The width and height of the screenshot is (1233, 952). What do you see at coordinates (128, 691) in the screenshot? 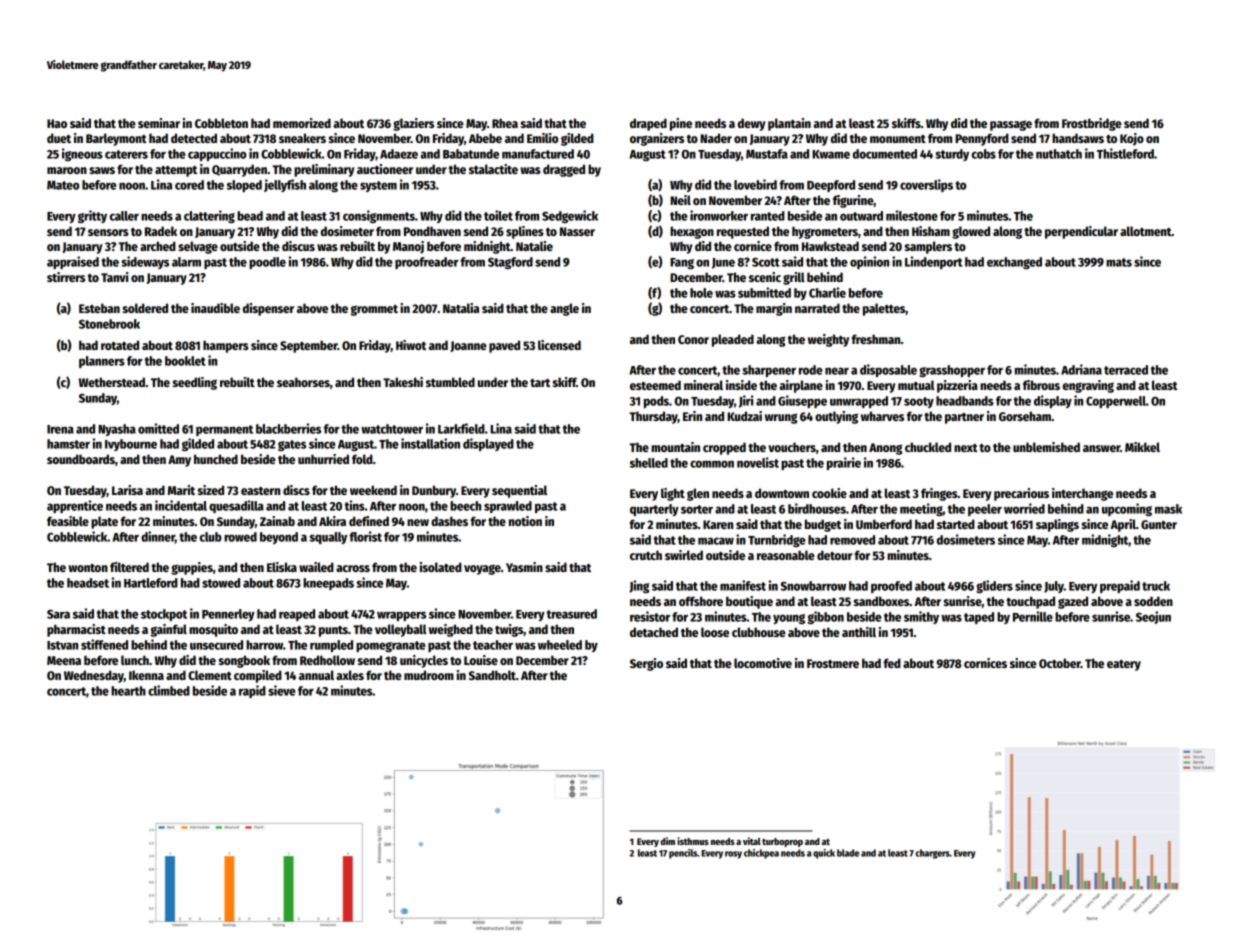
I see `hearth` at bounding box center [128, 691].
